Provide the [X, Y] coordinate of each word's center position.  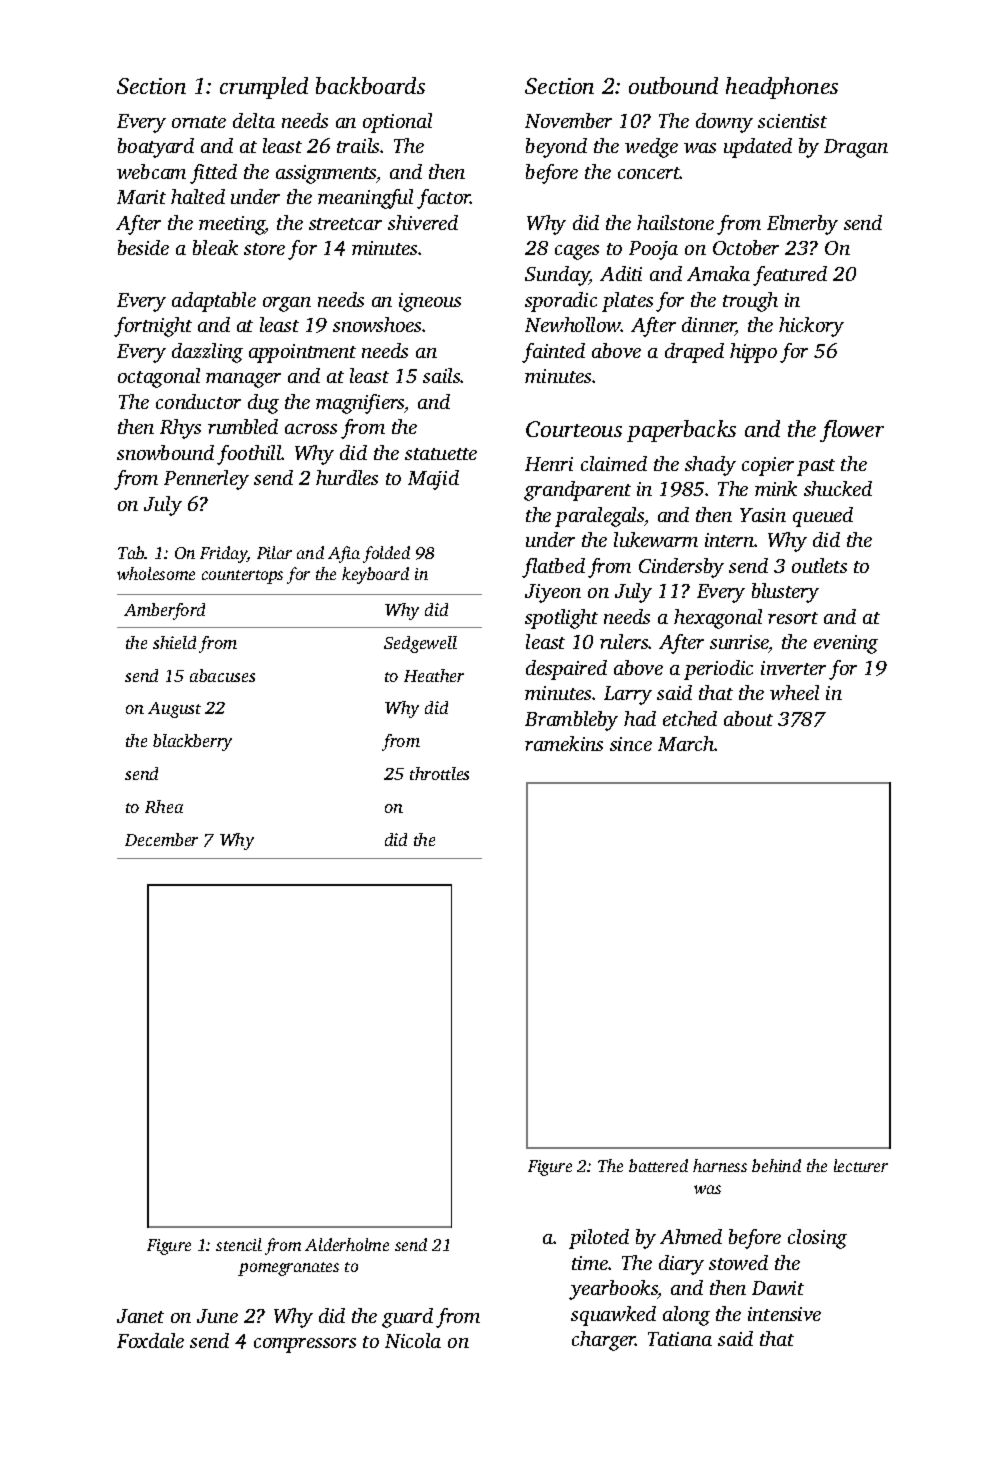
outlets [819, 565]
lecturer [861, 1165]
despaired [566, 670]
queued [823, 517]
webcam [151, 171]
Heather [434, 675]
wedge [651, 148]
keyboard [375, 575]
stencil [239, 1244]
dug [263, 404]
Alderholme [347, 1244]
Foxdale [150, 1340]
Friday [223, 554]
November [568, 120]
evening [846, 644]
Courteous [574, 429]
